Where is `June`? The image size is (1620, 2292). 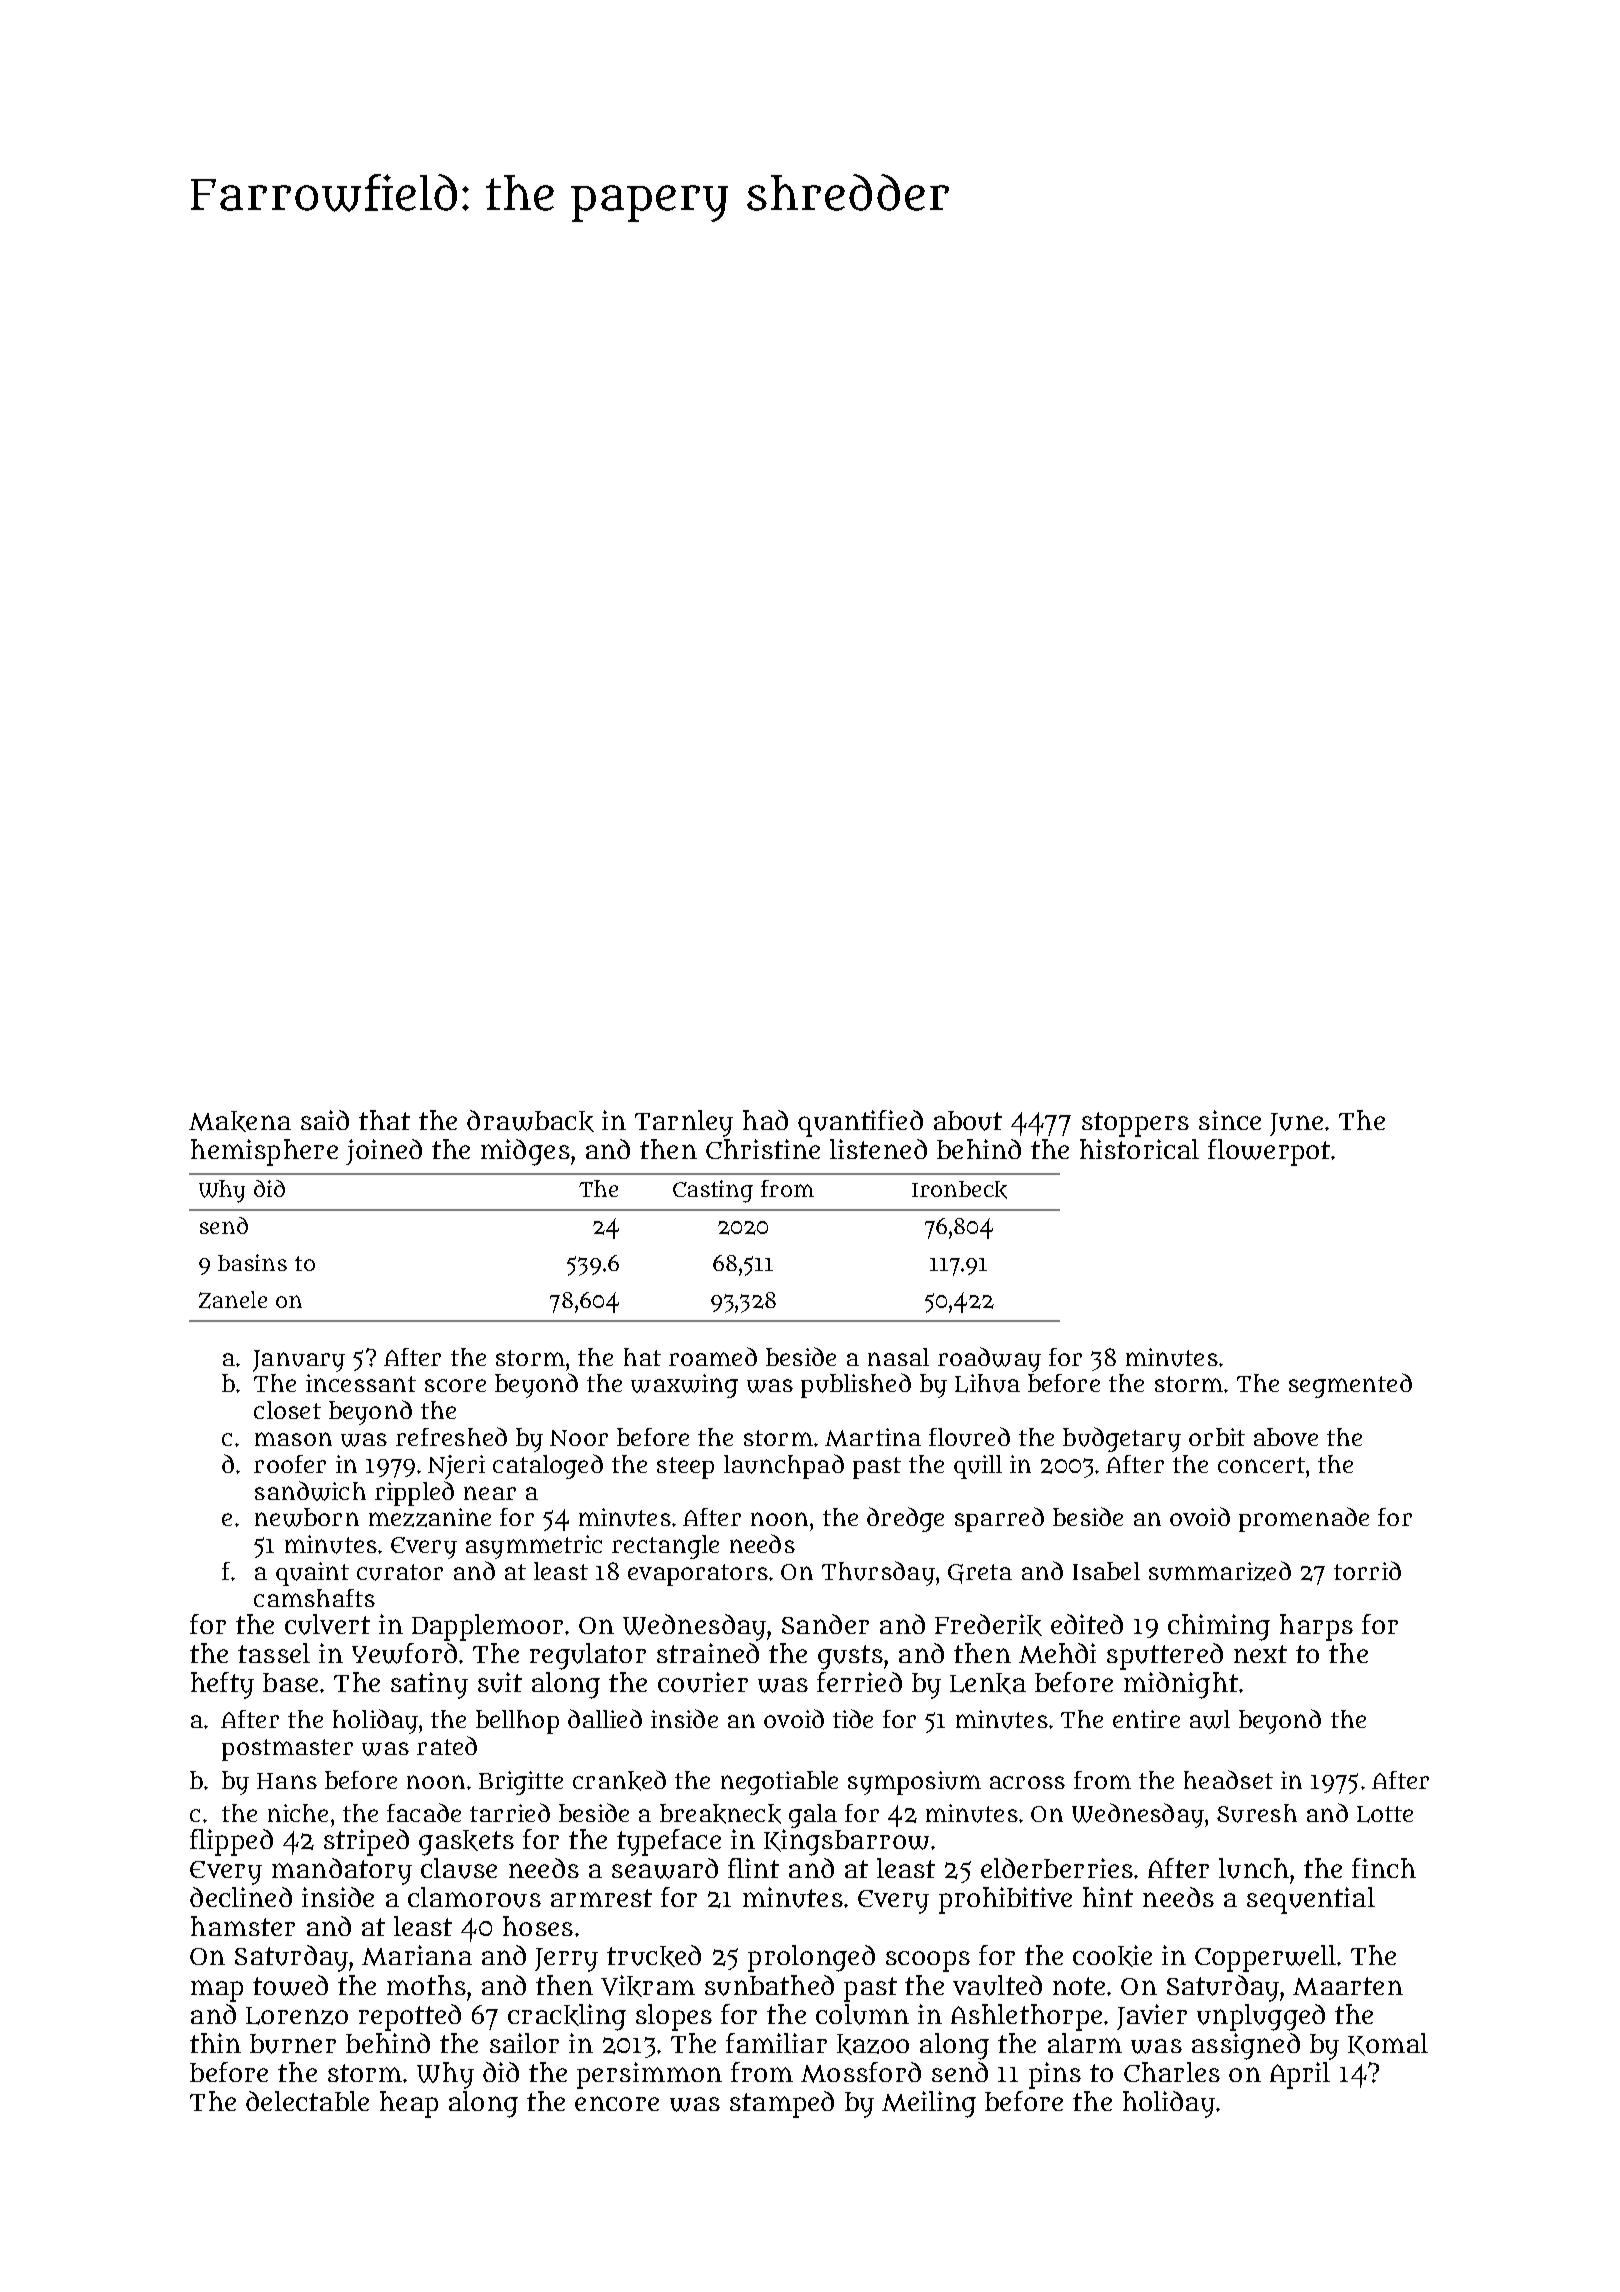 June is located at coordinates (1296, 1124).
